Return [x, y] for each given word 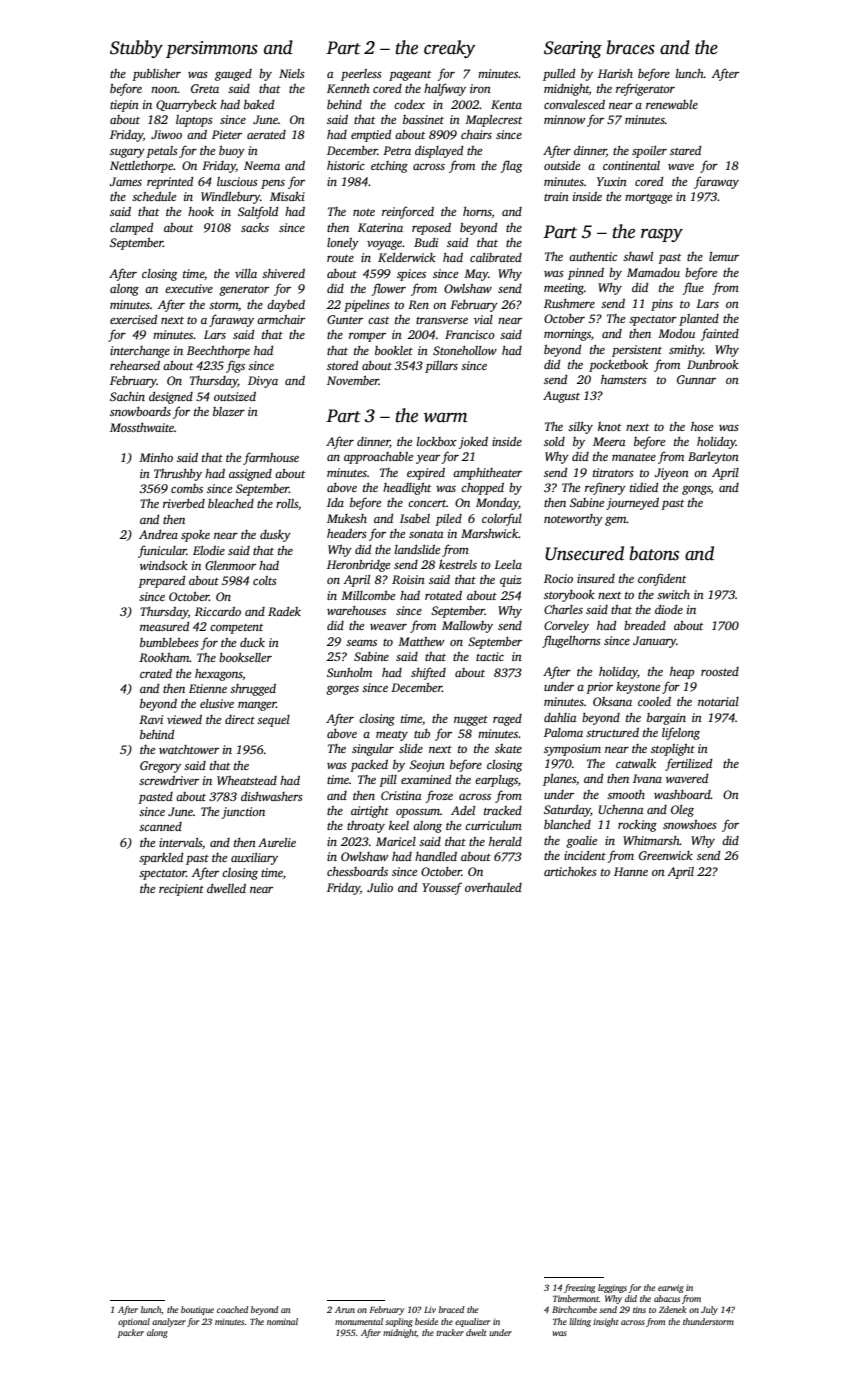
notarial [718, 701]
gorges [342, 690]
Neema [262, 165]
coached [232, 1309]
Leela [508, 564]
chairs [476, 134]
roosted [720, 671]
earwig [671, 1288]
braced [451, 1309]
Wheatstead [247, 780]
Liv [430, 1309]
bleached [231, 503]
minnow [564, 119]
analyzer [169, 1322]
